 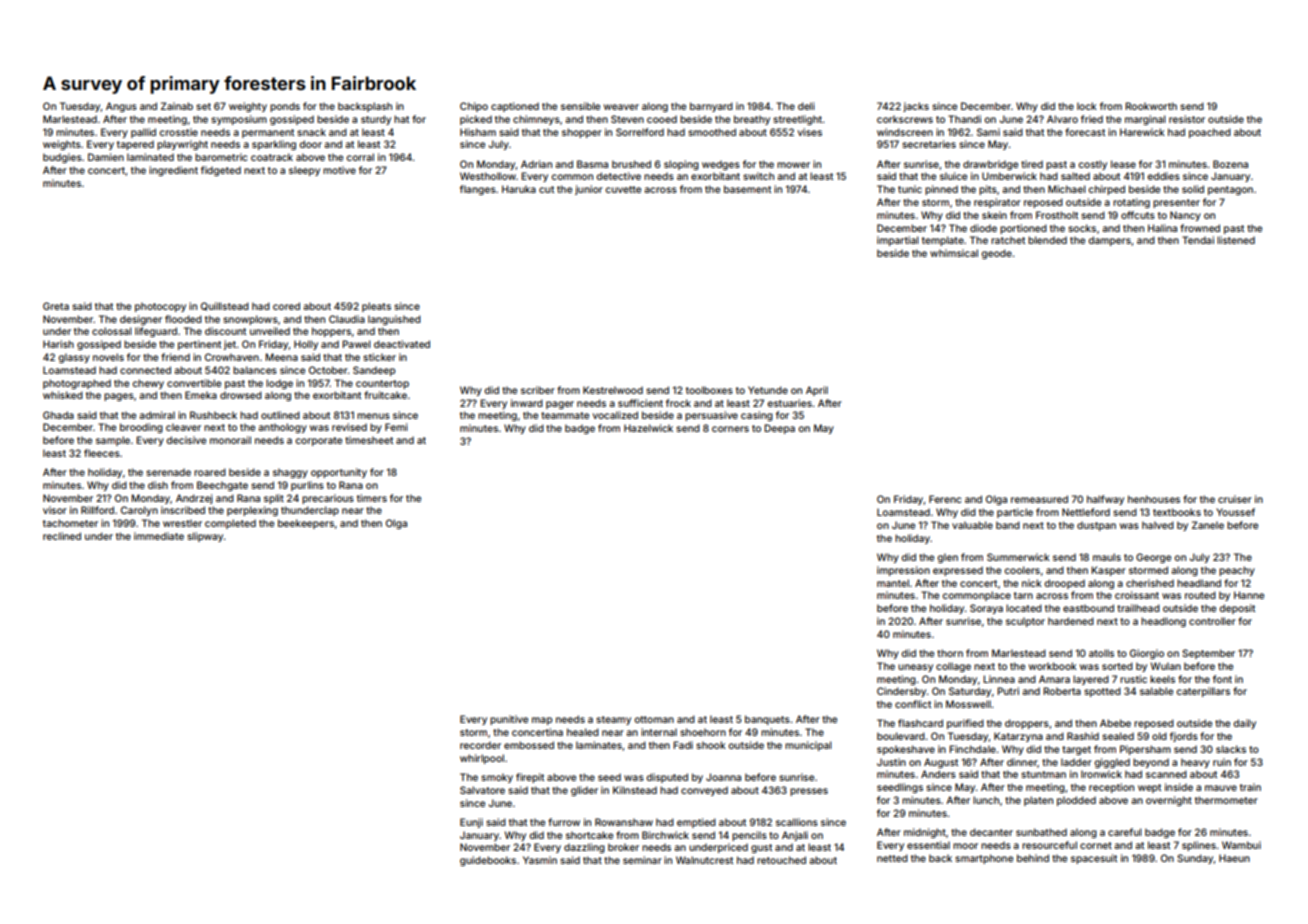 What do you see at coordinates (986, 800) in the screenshot?
I see `lunch` at bounding box center [986, 800].
